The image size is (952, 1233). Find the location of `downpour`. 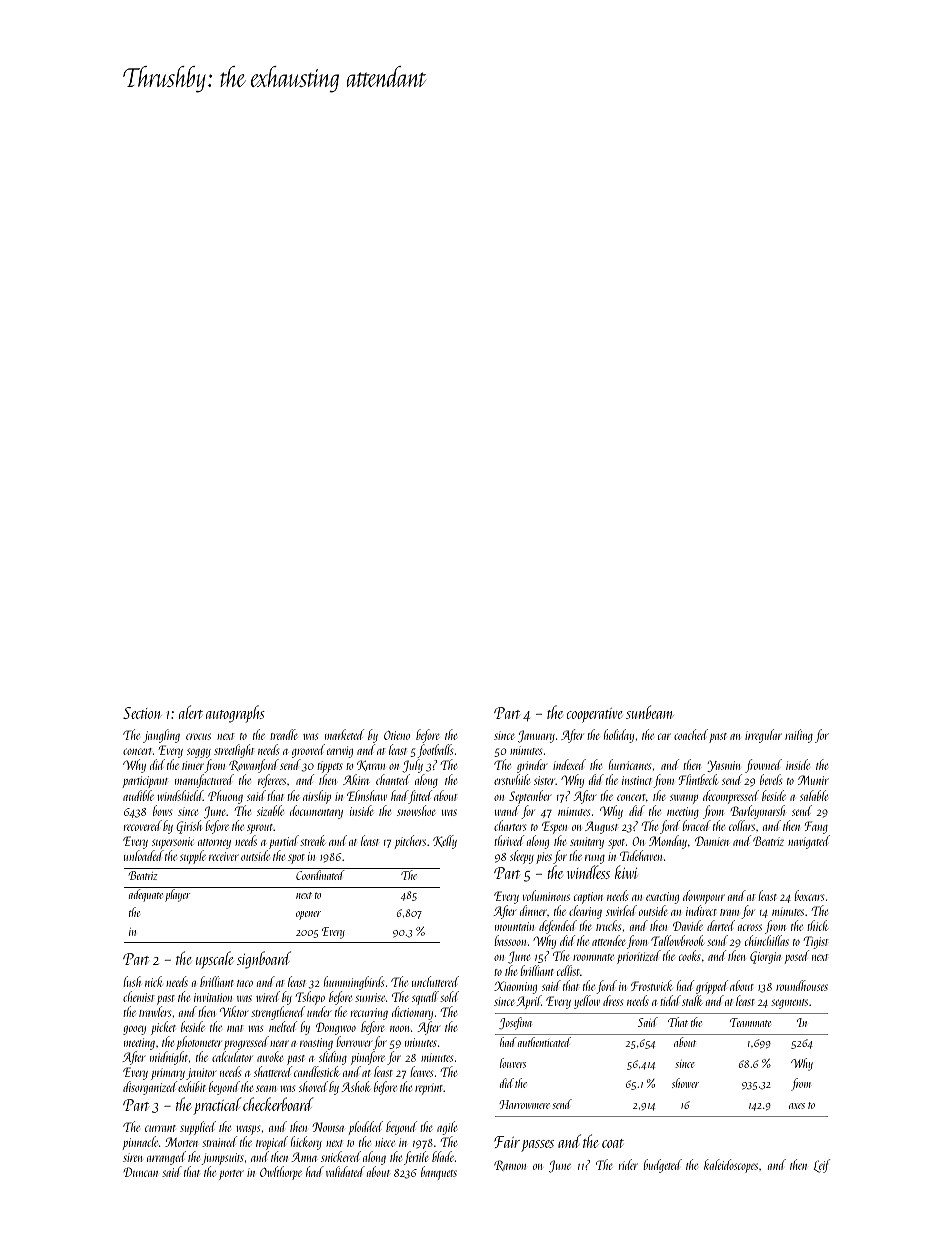

downpour is located at coordinates (704, 897).
